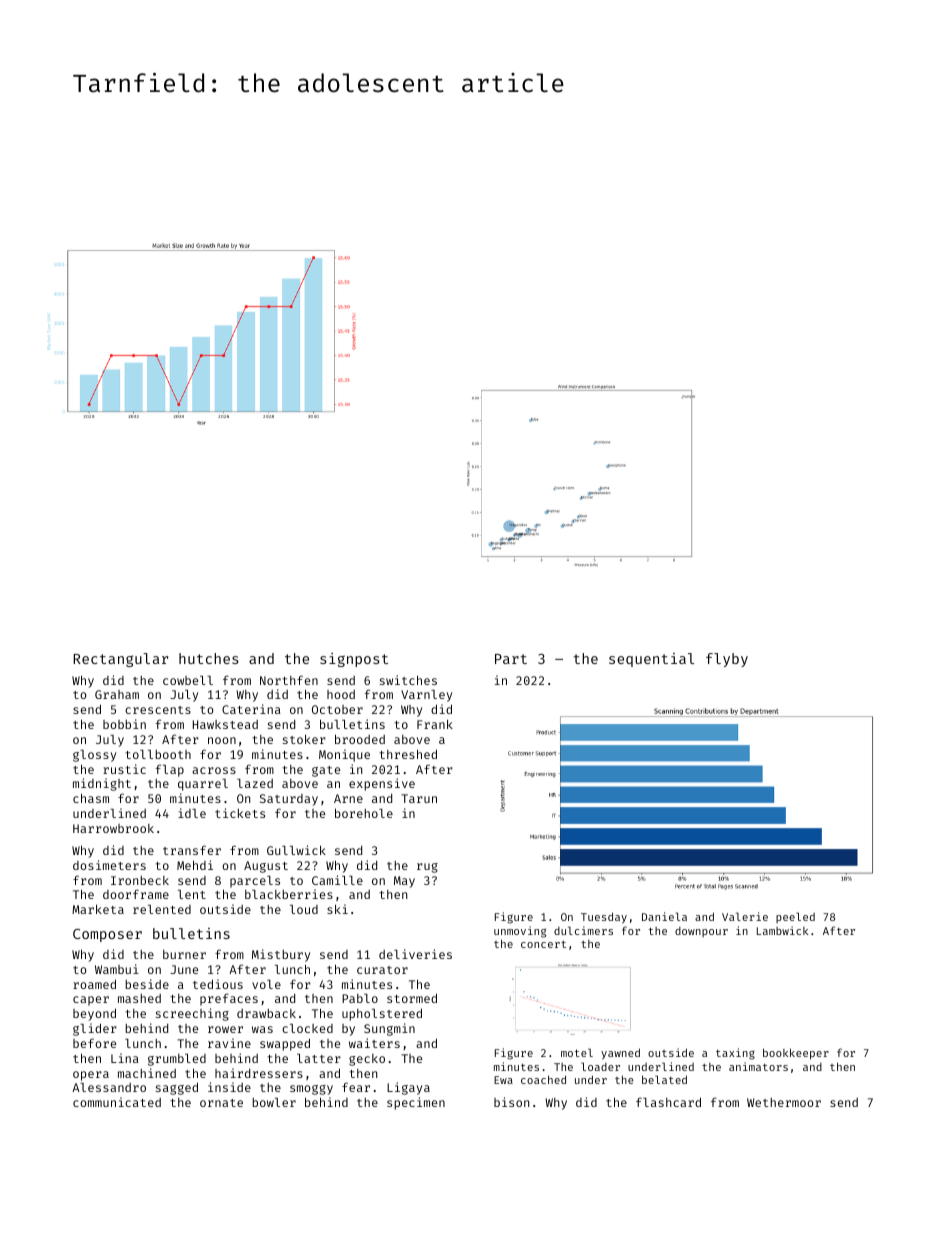 This page has height=1233, width=952. I want to click on waiters, so click(374, 1043).
